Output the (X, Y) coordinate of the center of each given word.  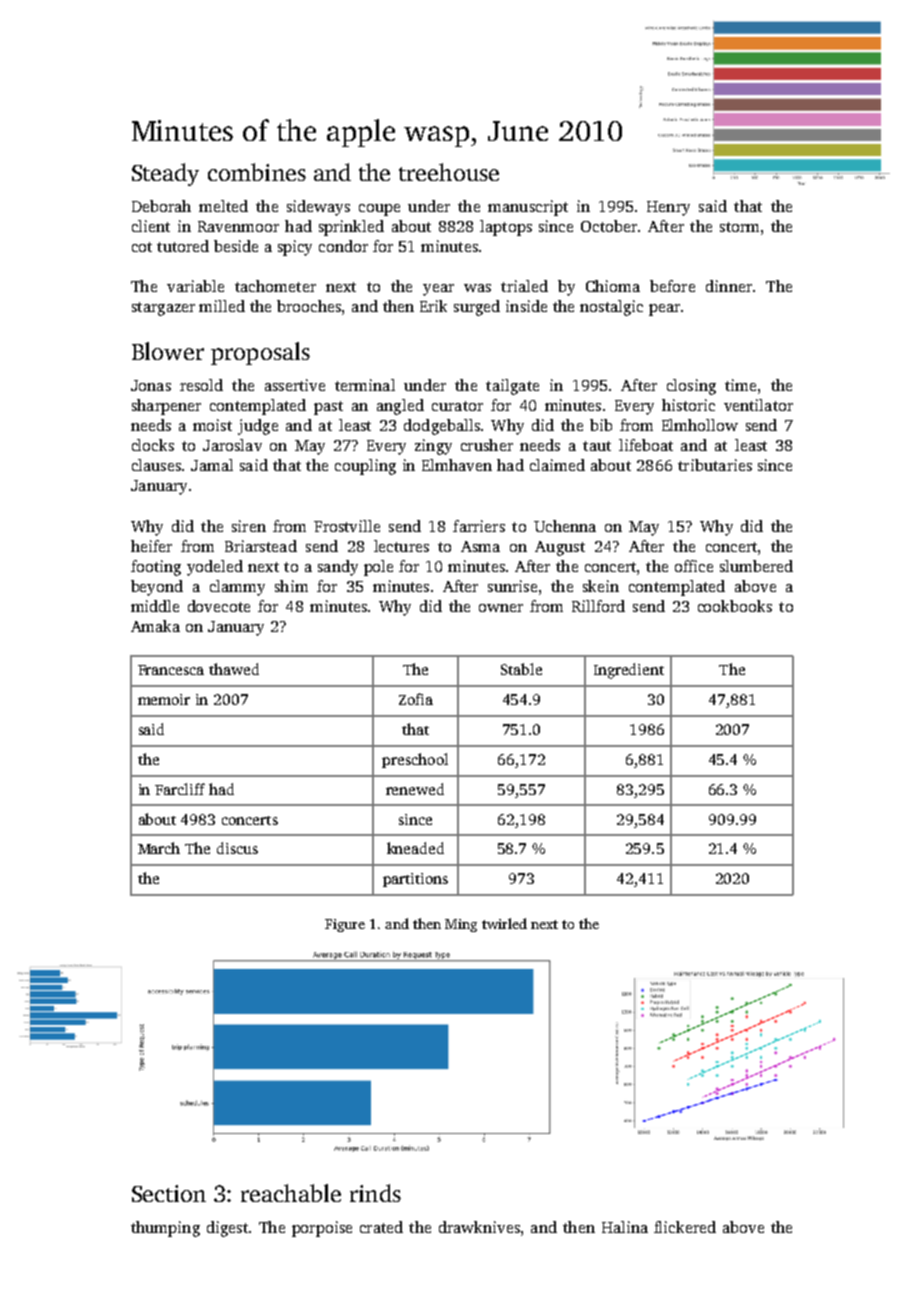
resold (201, 385)
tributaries (715, 465)
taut (597, 446)
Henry (668, 208)
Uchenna (565, 526)
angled (400, 407)
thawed (234, 669)
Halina (625, 1227)
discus (237, 848)
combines (257, 172)
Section (169, 1193)
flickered (685, 1227)
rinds (375, 1193)
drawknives (479, 1227)
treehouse (449, 172)
